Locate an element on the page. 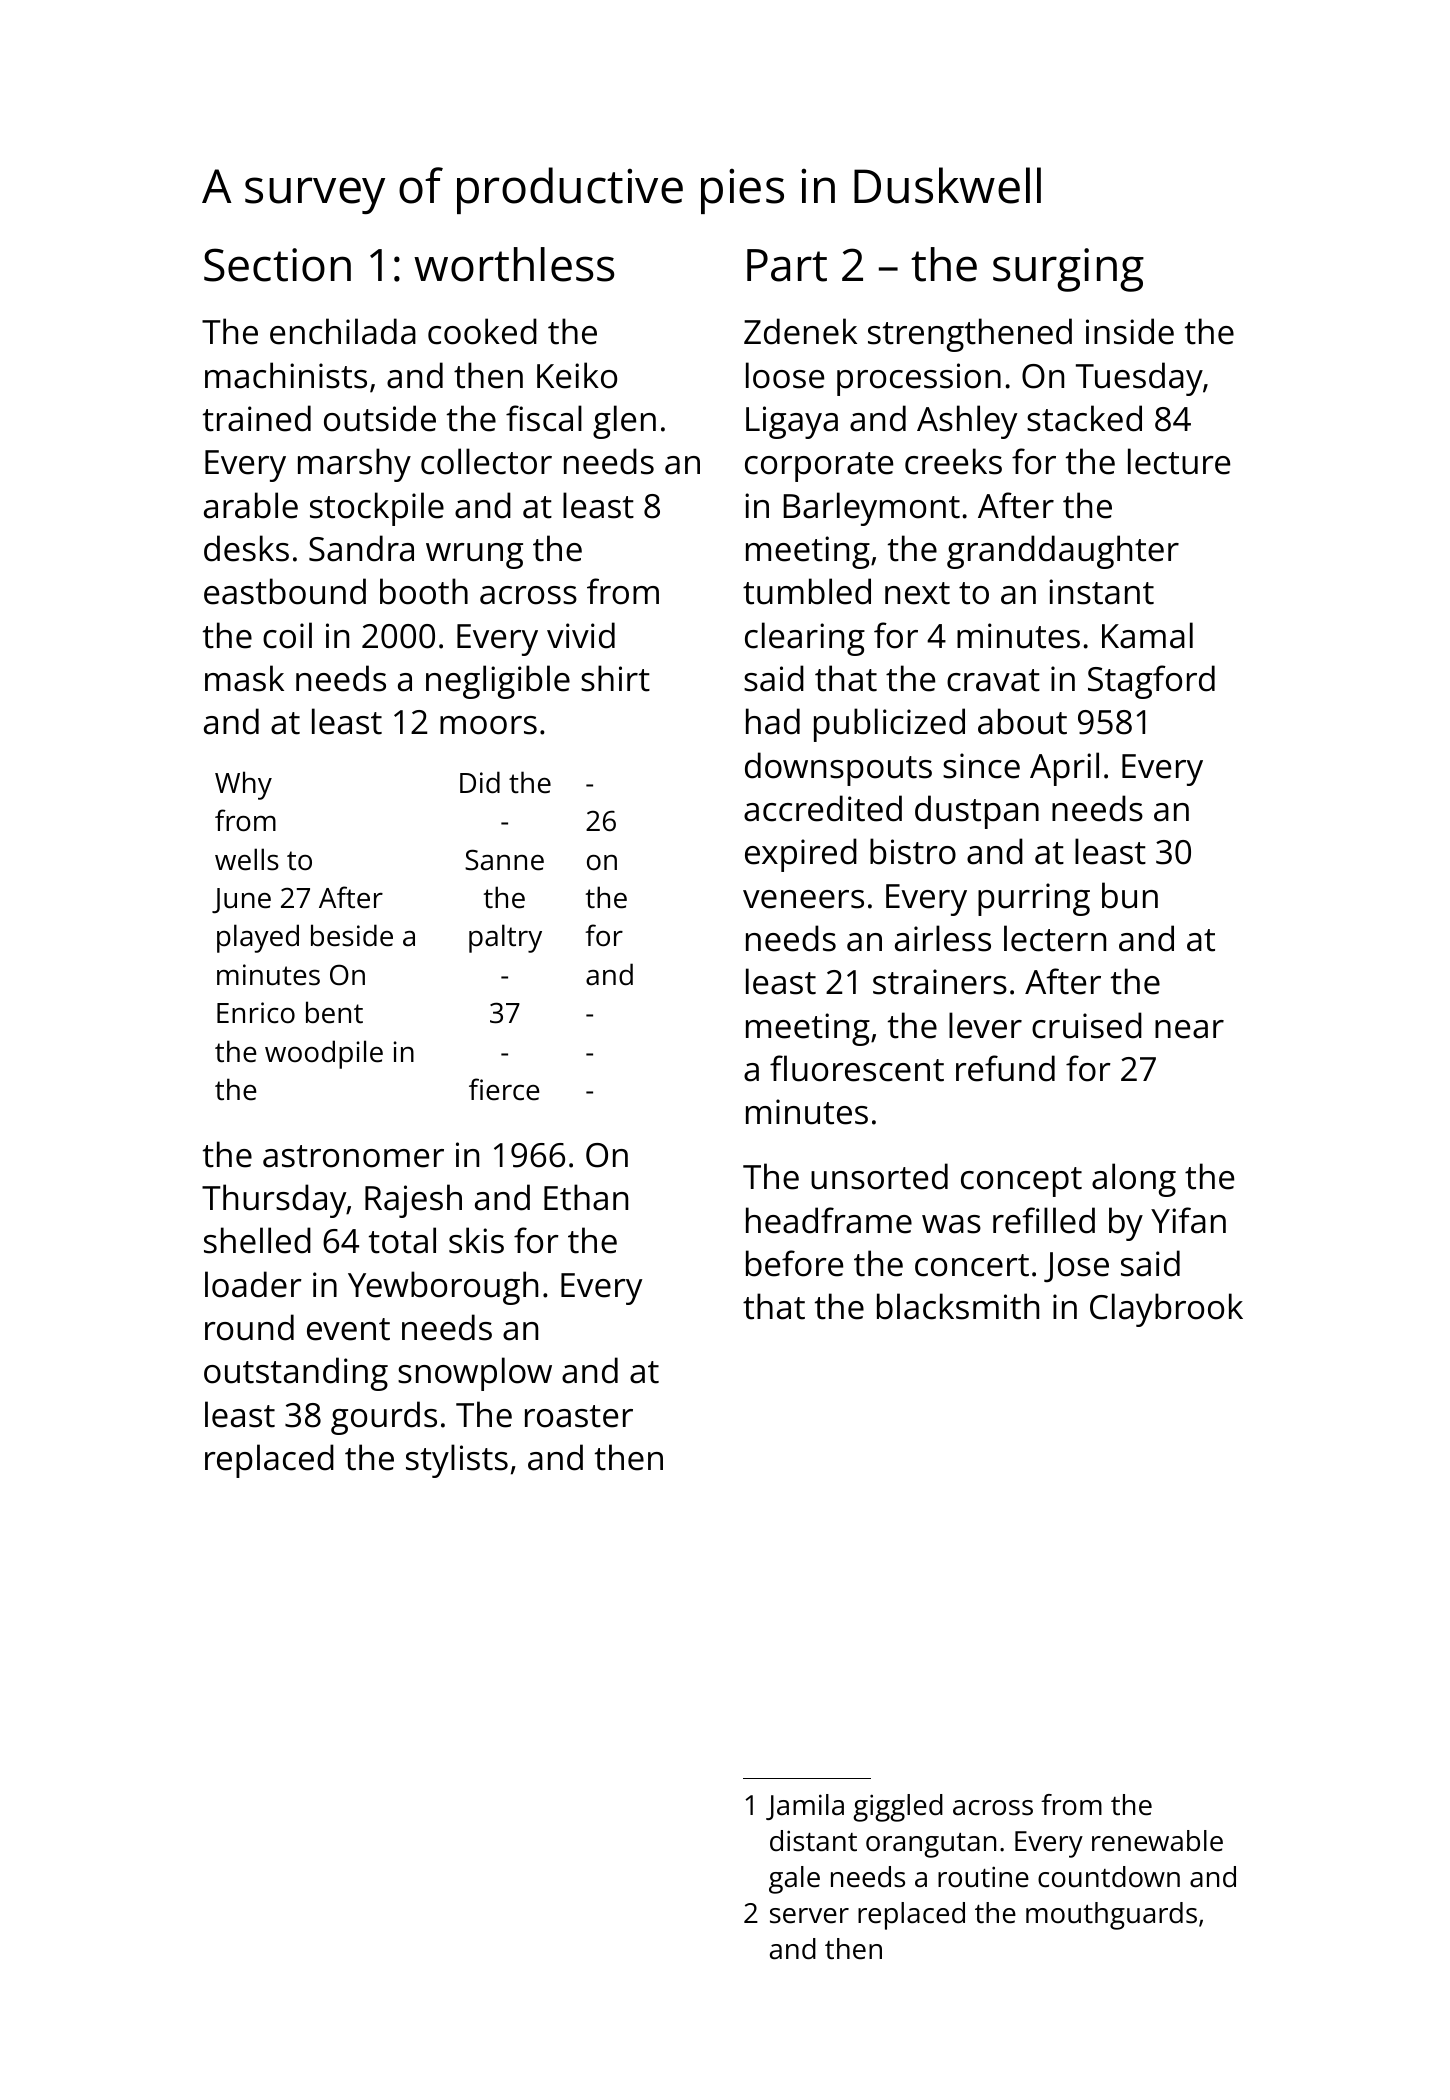 The image size is (1450, 2100). renewable is located at coordinates (1157, 1841).
